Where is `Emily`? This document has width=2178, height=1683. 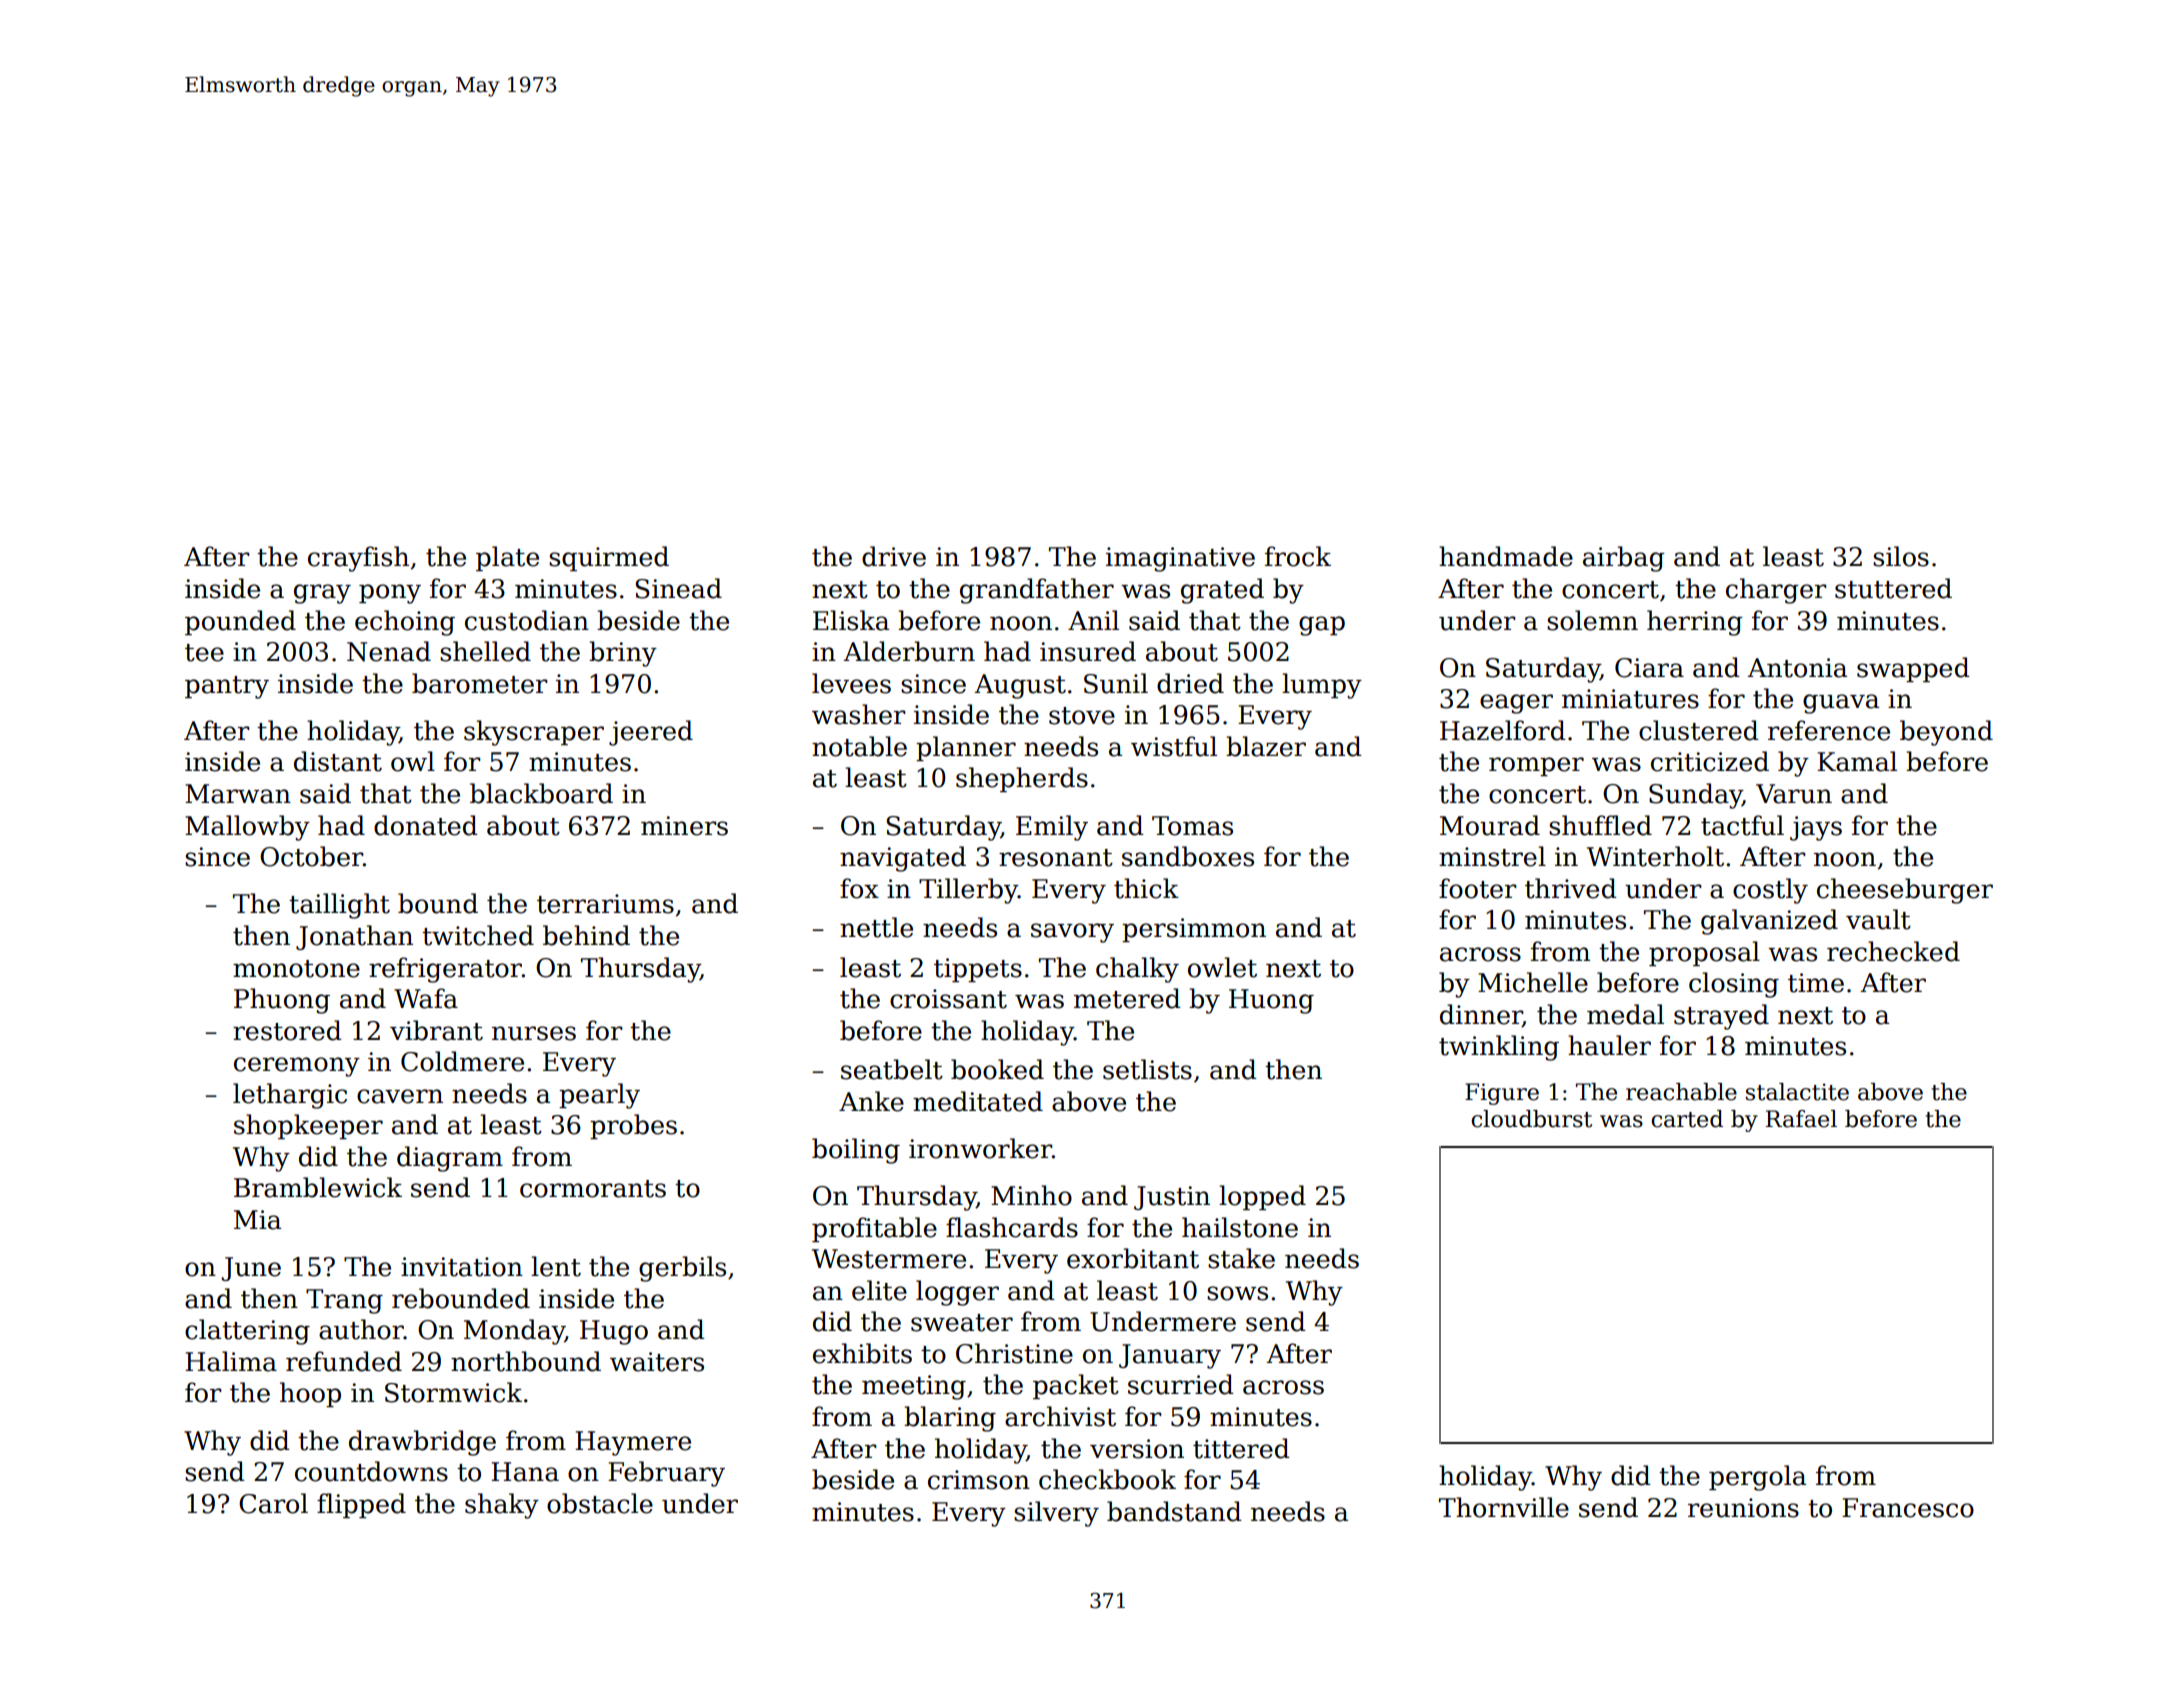 Emily is located at coordinates (1052, 828).
